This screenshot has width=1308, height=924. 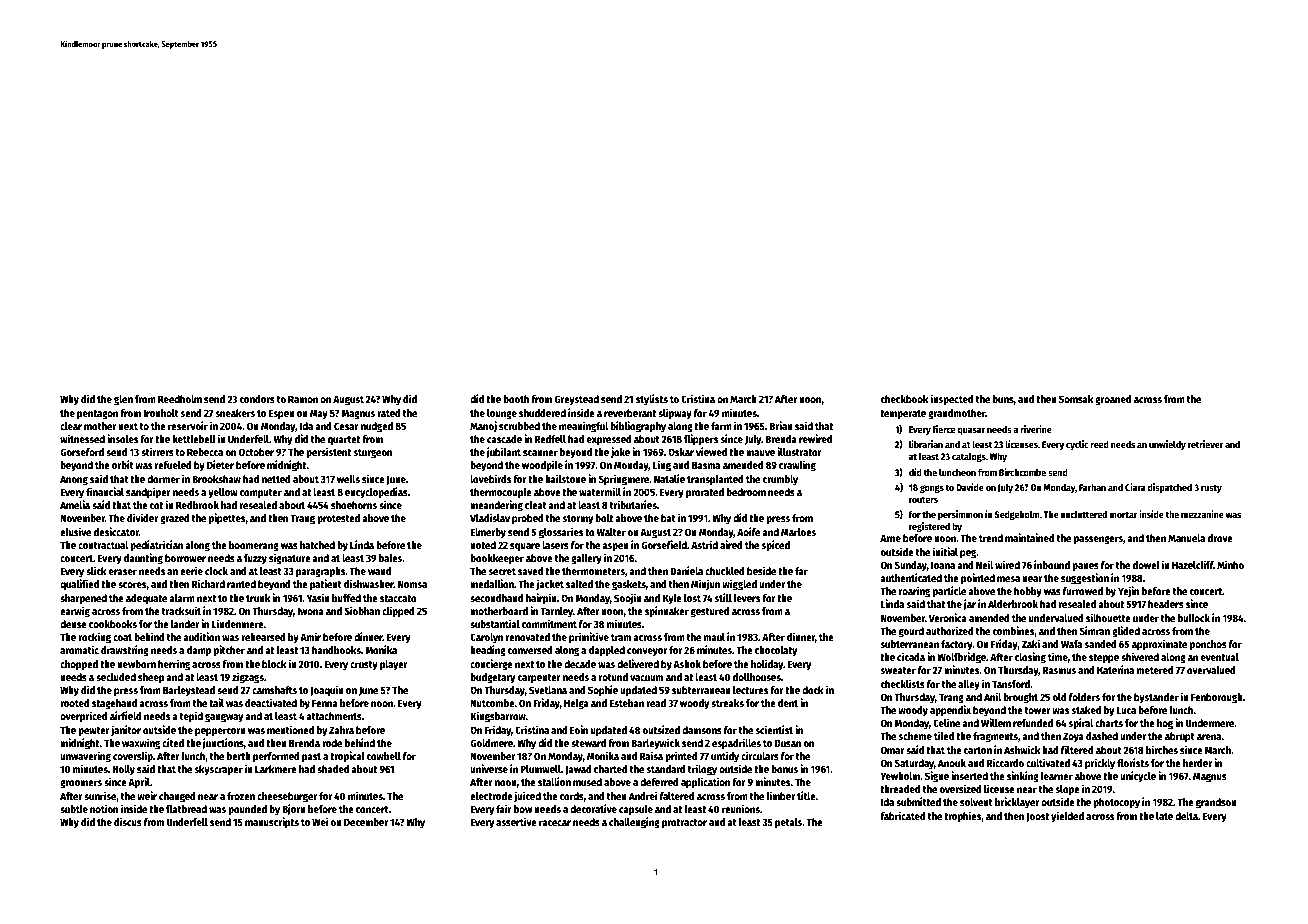 I want to click on crumbly, so click(x=780, y=480).
